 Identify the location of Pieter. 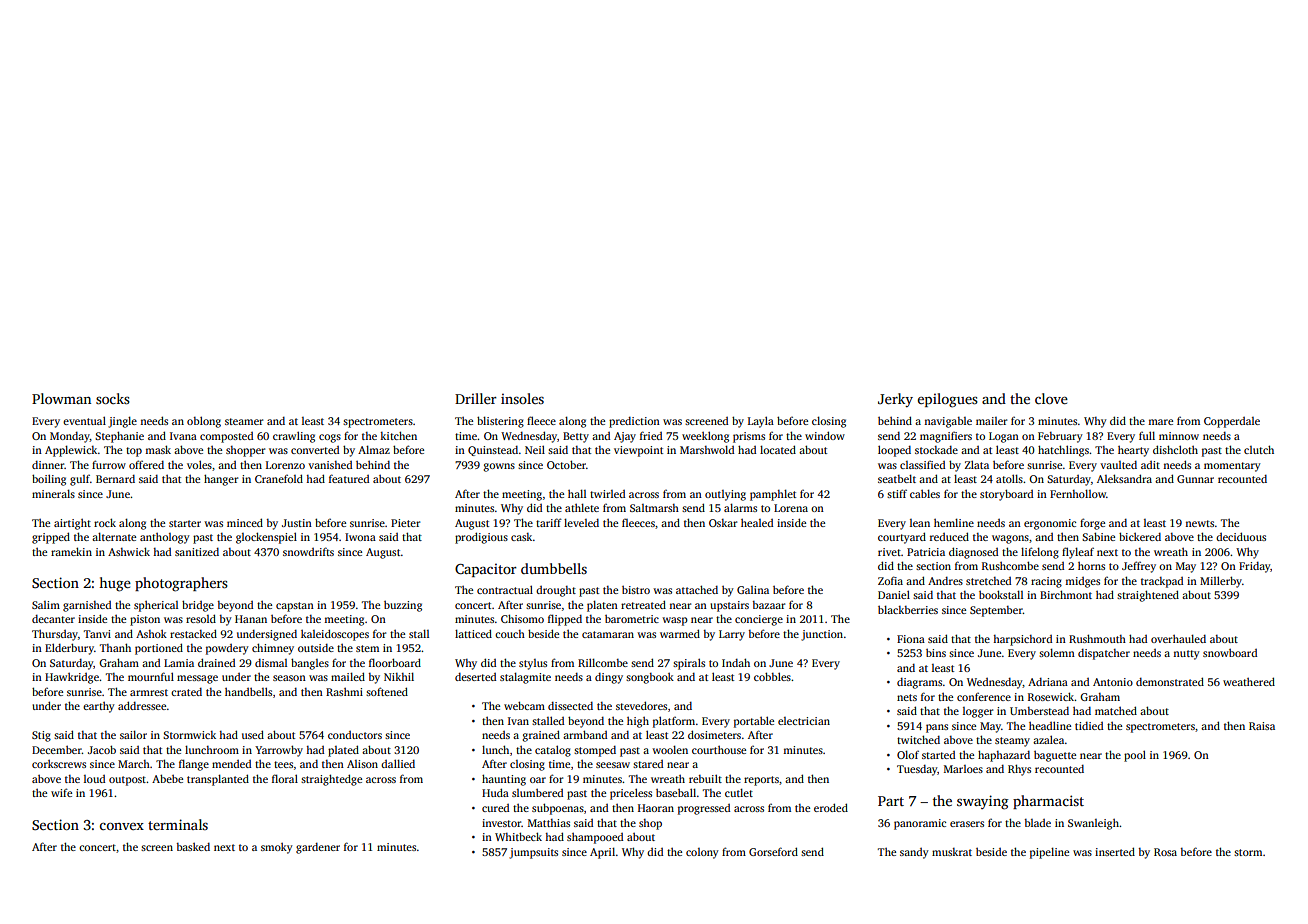
(405, 523).
